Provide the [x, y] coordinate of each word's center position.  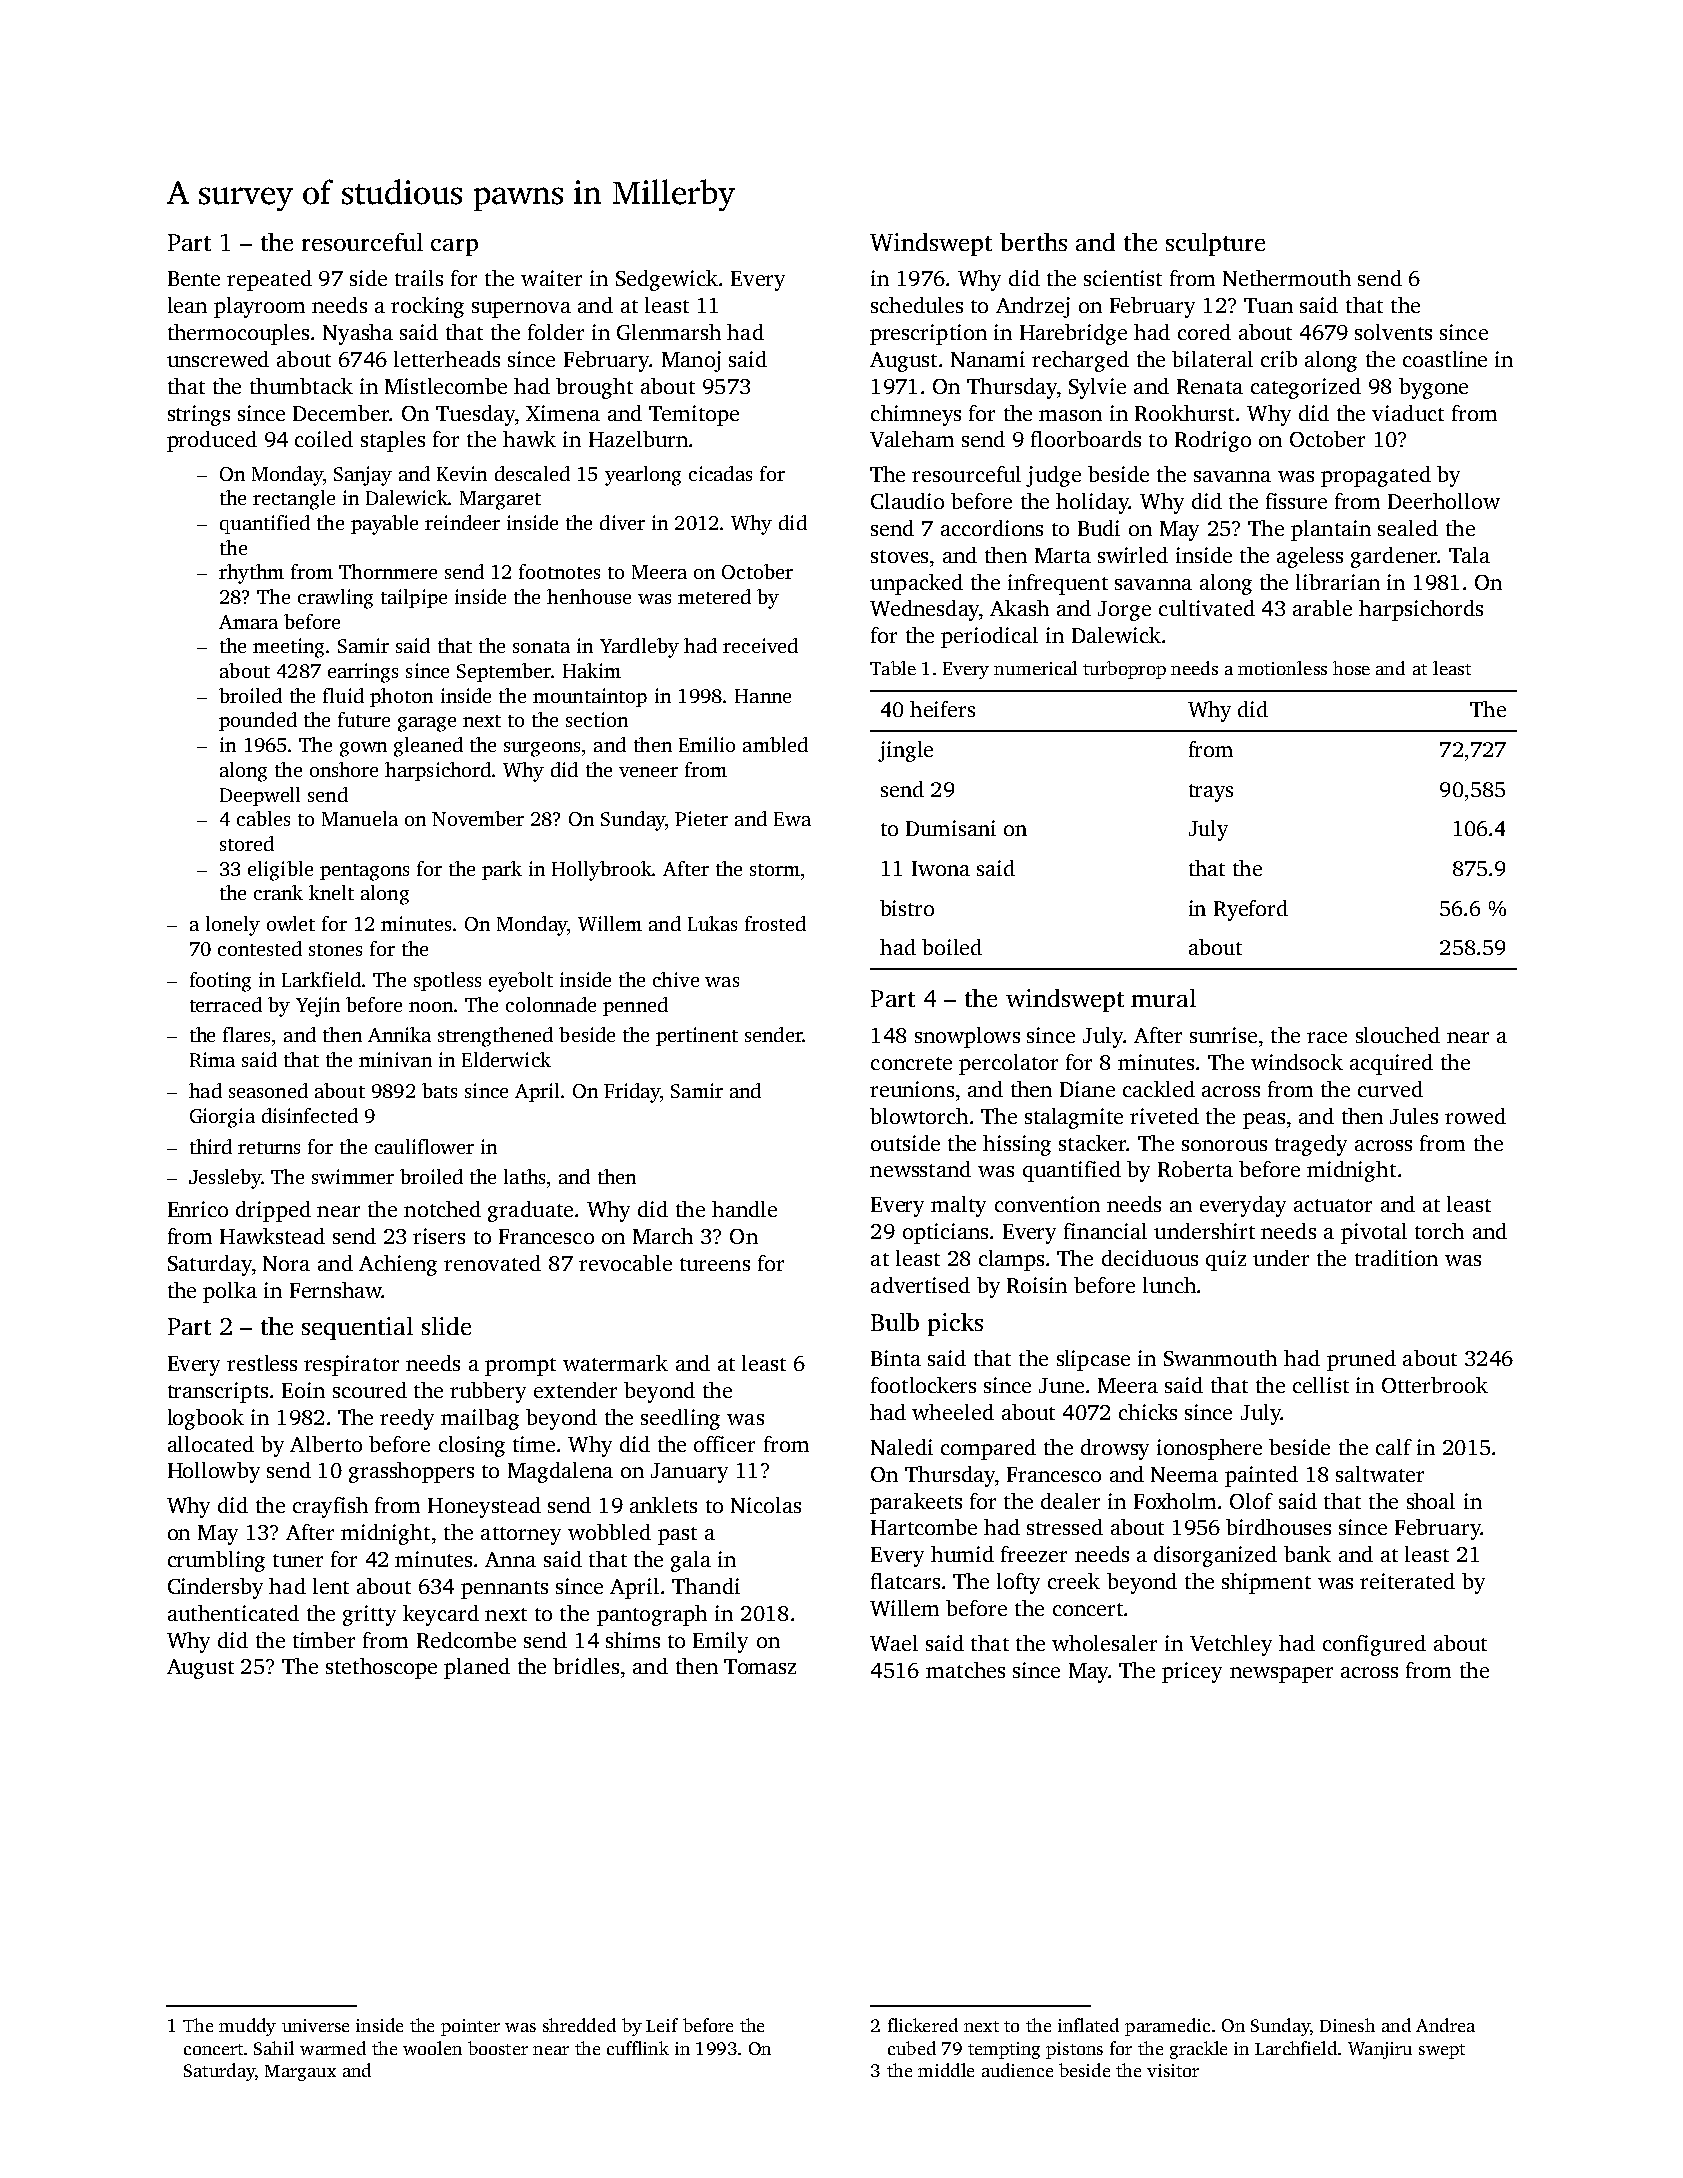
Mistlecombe [446, 386]
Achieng [398, 1265]
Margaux [300, 2073]
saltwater [1380, 1474]
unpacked [916, 584]
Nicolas [766, 1505]
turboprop [1124, 670]
